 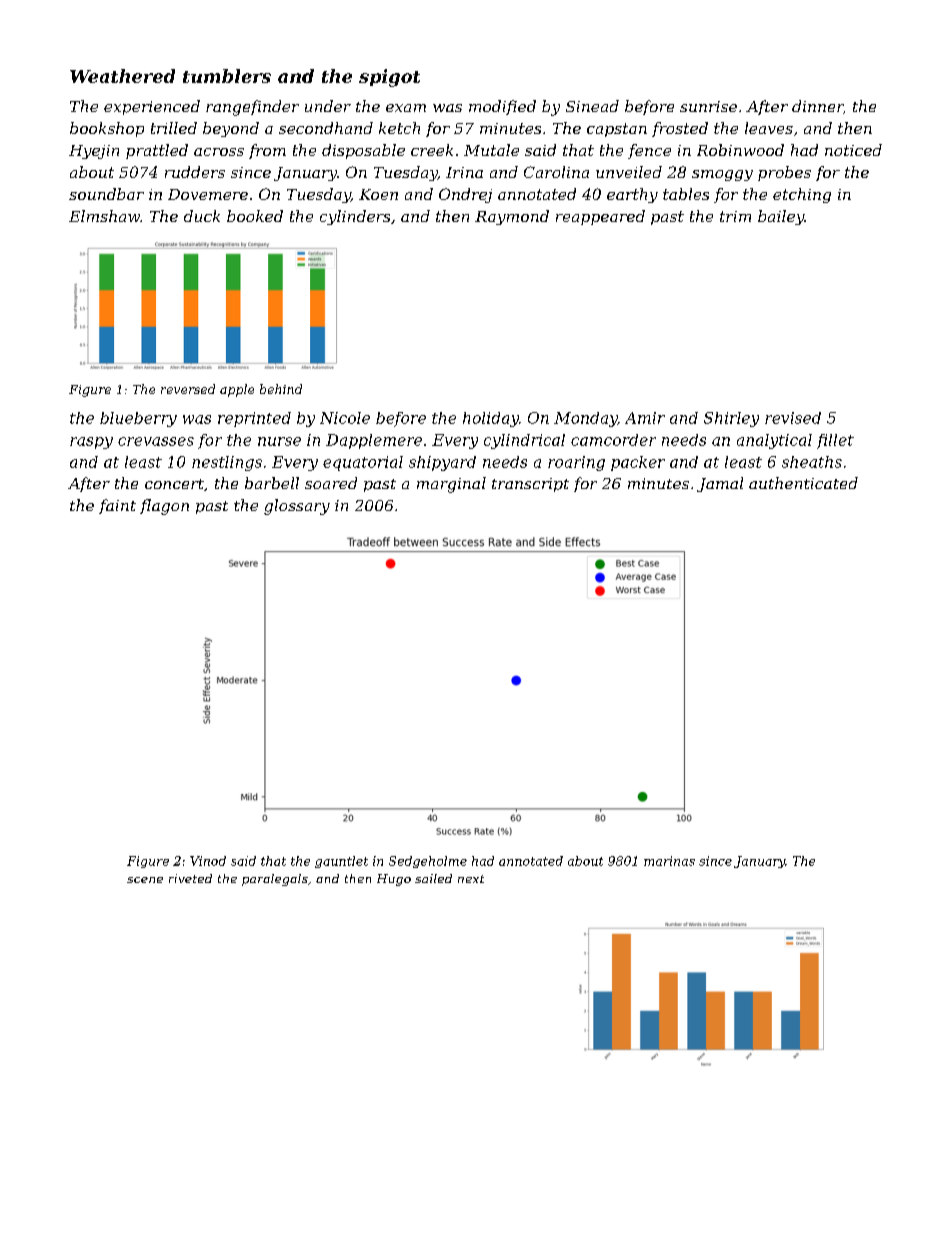 I want to click on dinner, so click(x=817, y=106).
